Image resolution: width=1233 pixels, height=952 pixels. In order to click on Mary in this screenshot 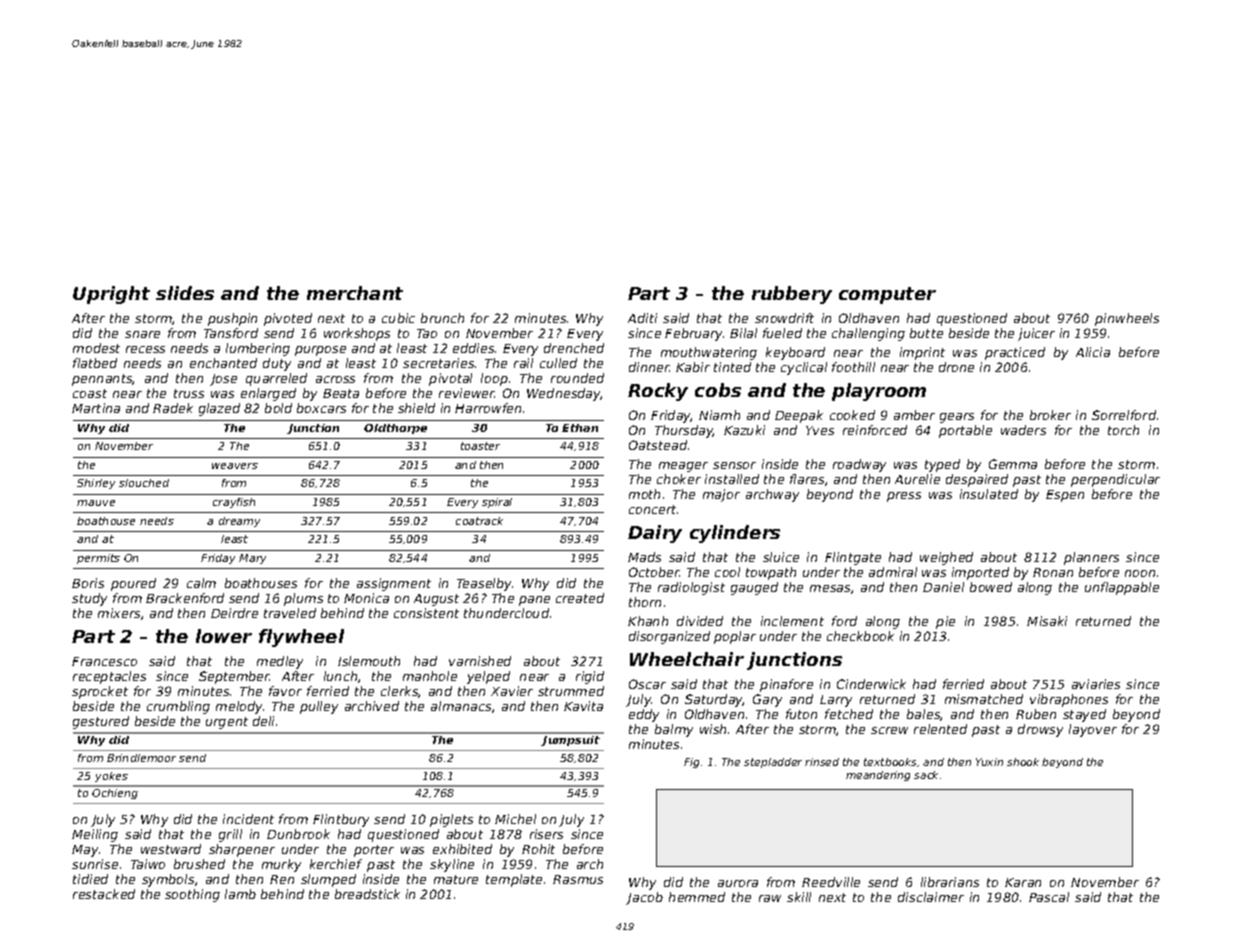, I will do `click(252, 559)`.
